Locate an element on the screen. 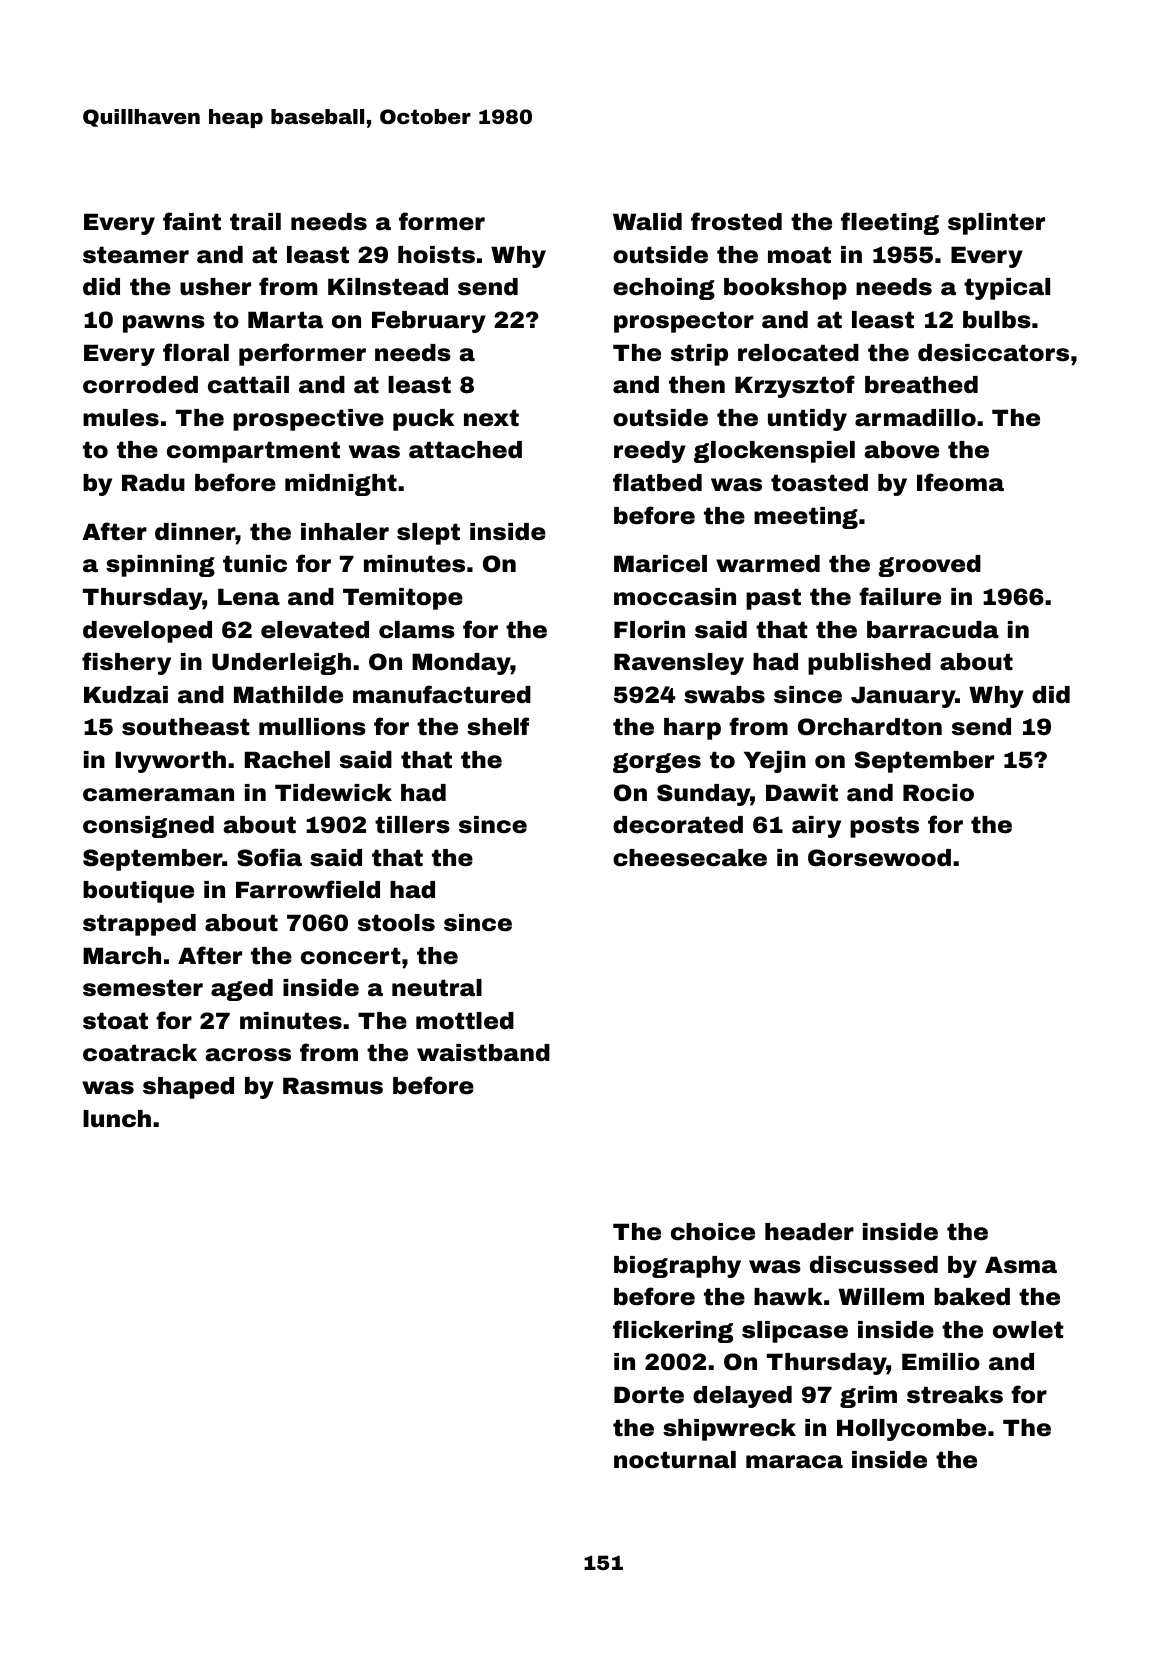 Image resolution: width=1165 pixels, height=1654 pixels. Gorsewood is located at coordinates (879, 858).
